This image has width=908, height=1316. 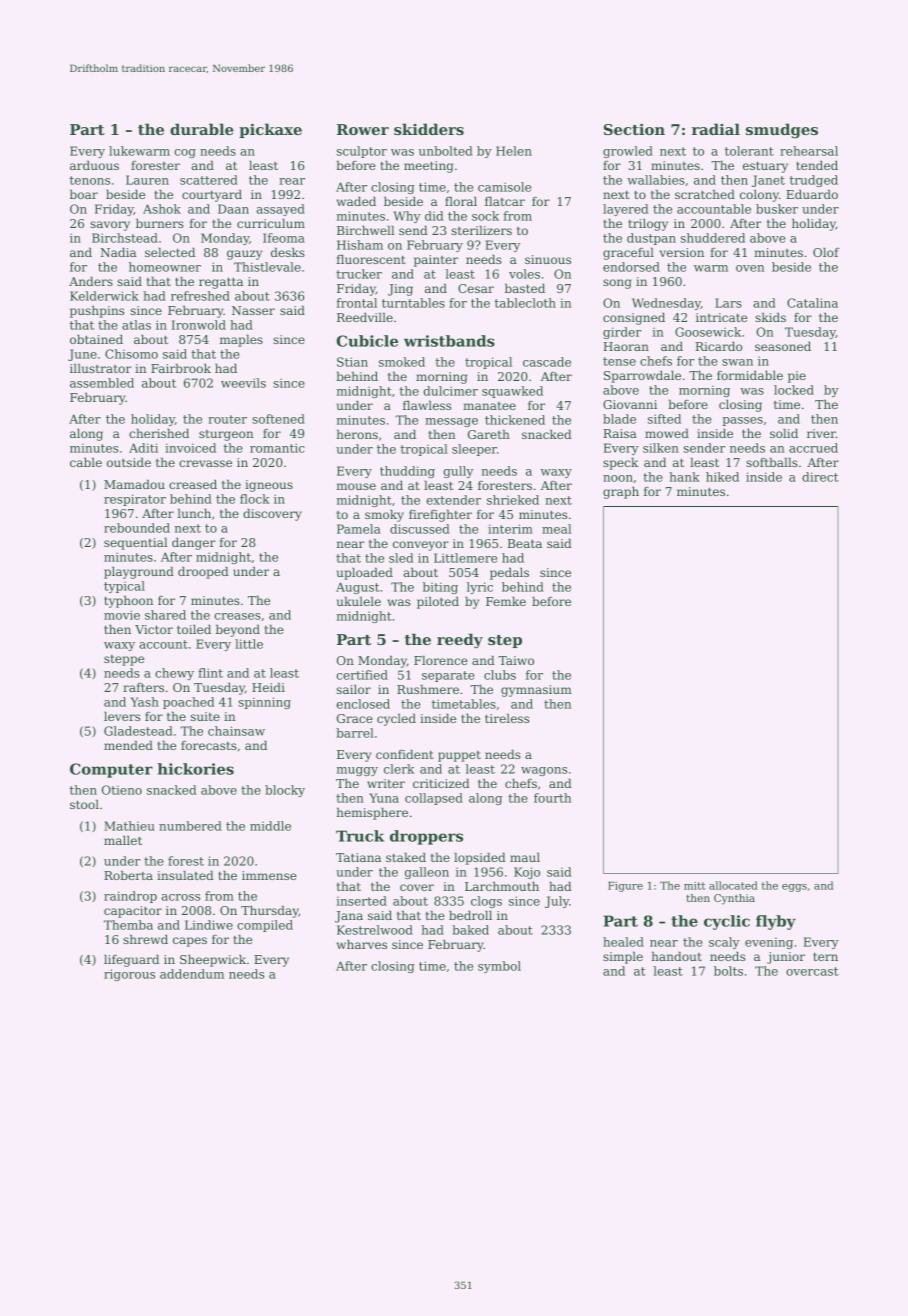 What do you see at coordinates (181, 368) in the image?
I see `Fairbrook` at bounding box center [181, 368].
